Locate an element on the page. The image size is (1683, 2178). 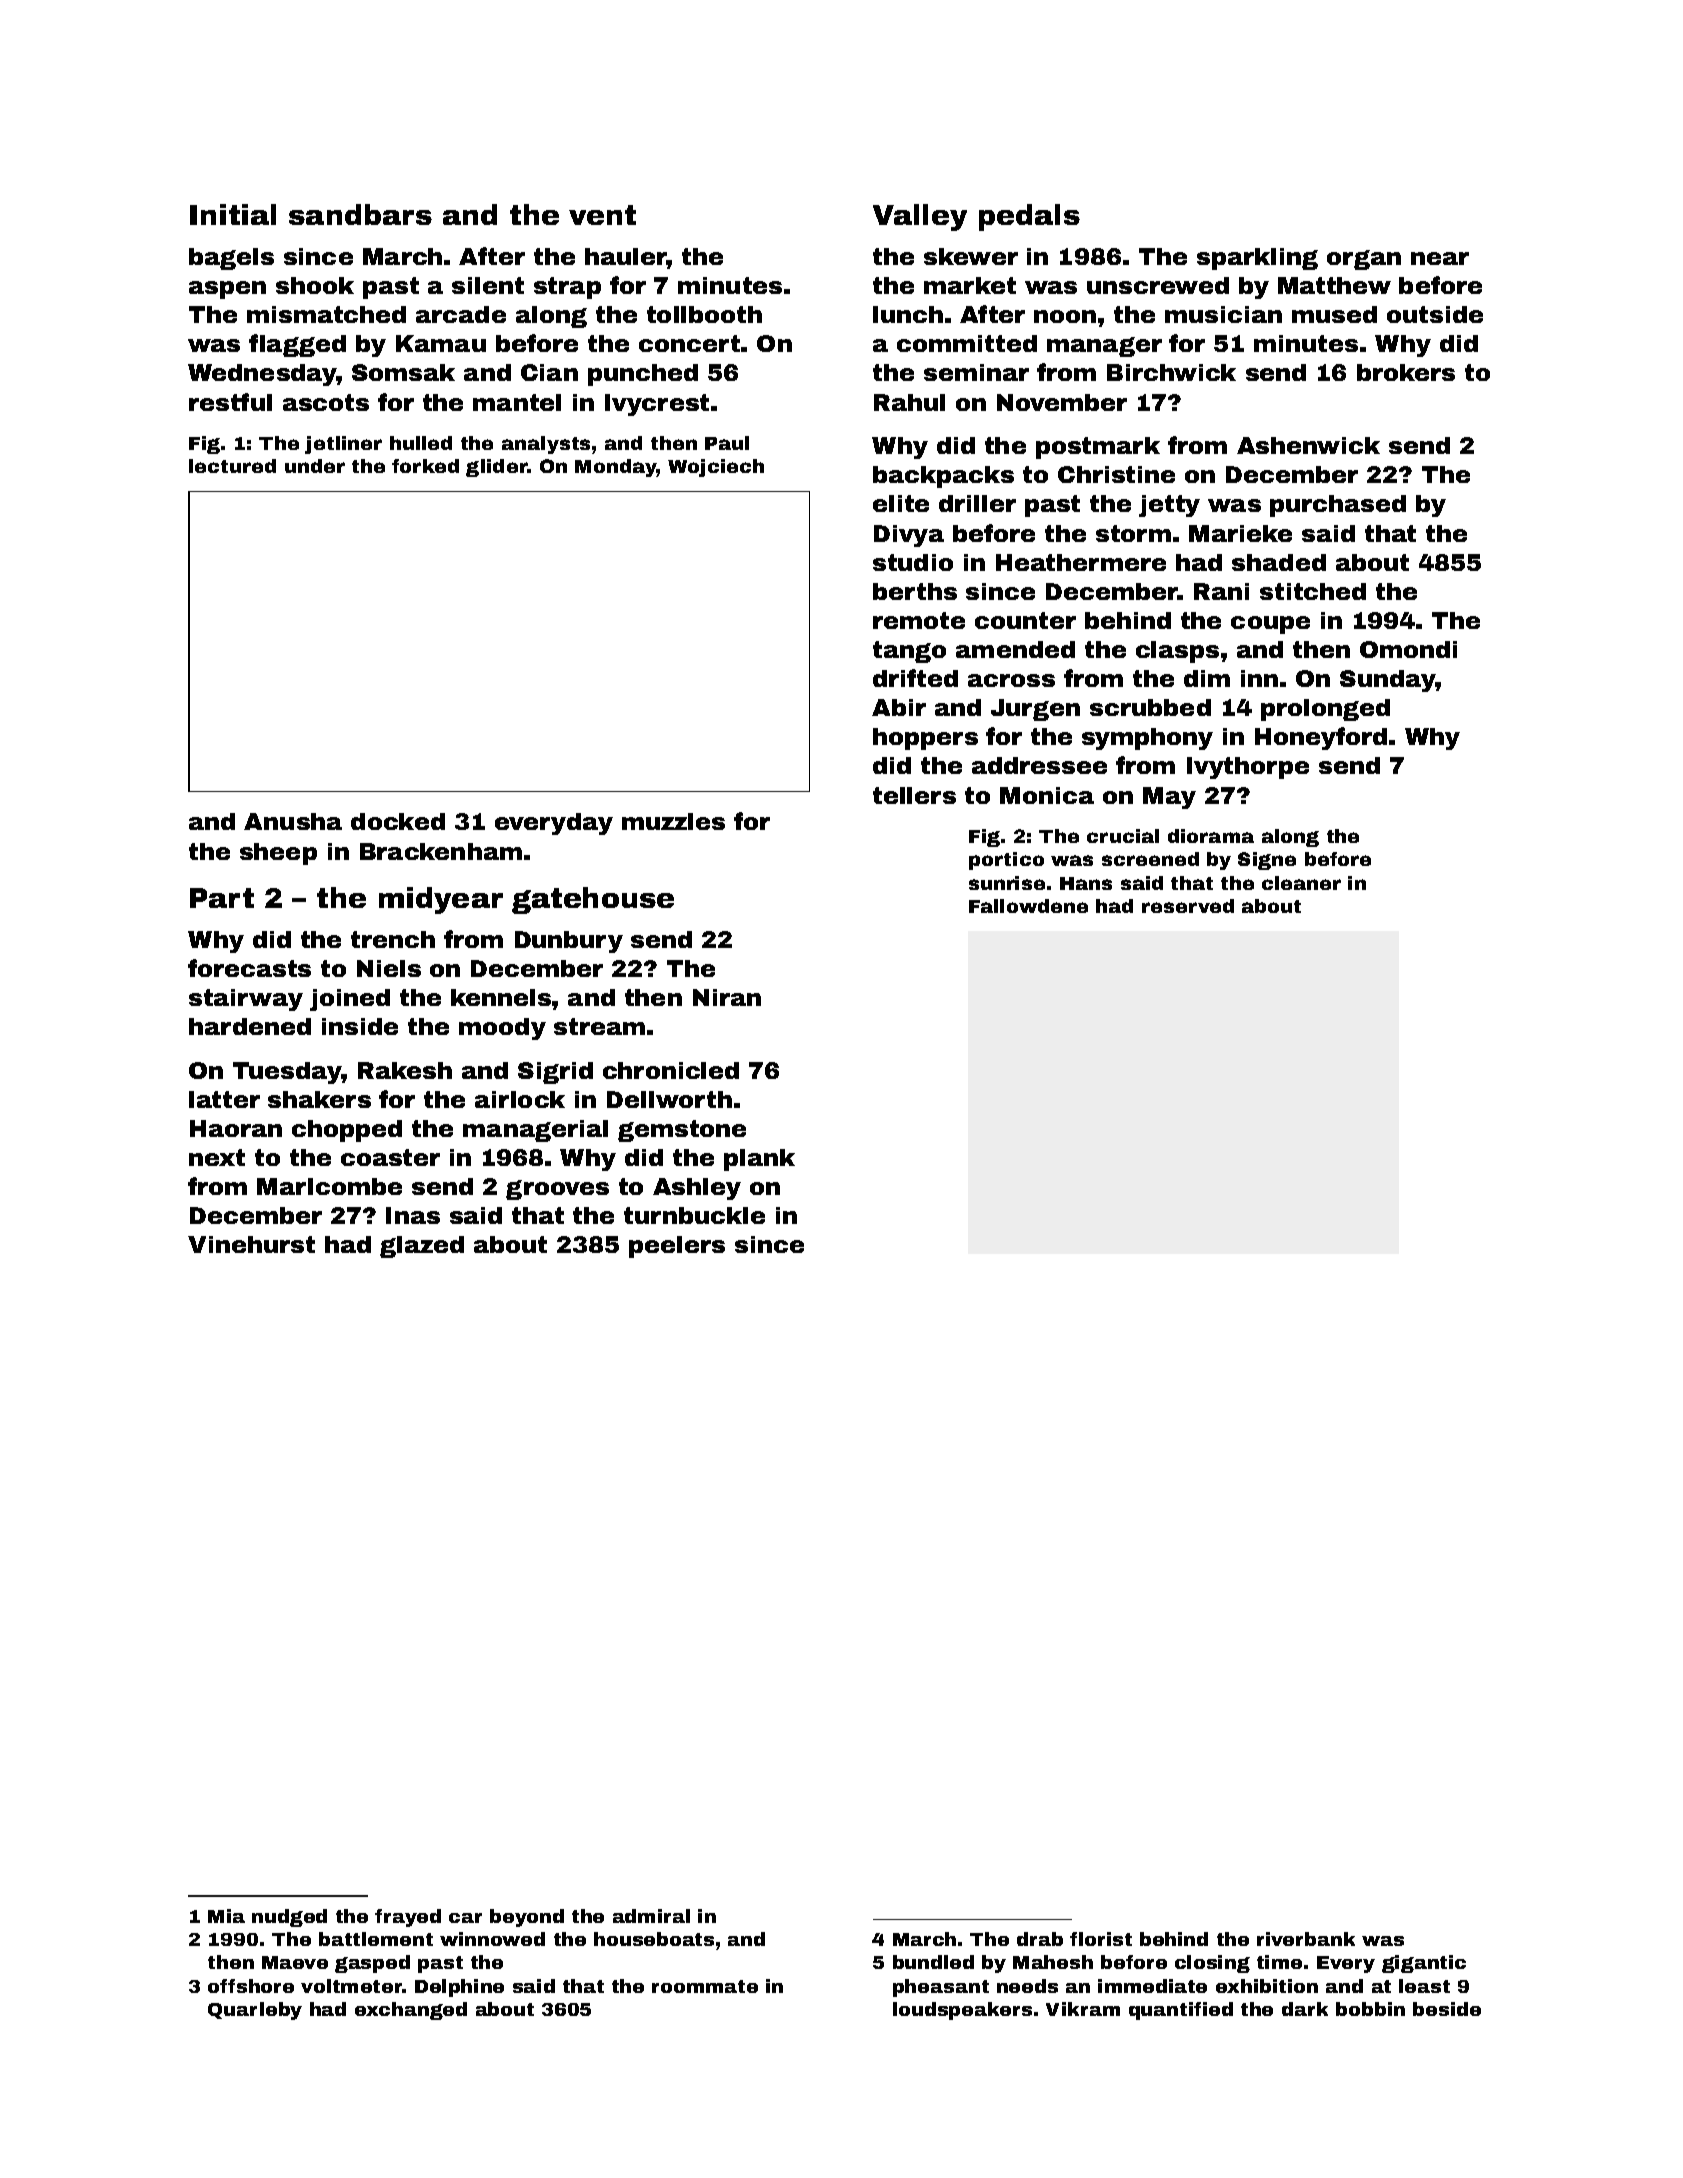
Part is located at coordinates (222, 898).
